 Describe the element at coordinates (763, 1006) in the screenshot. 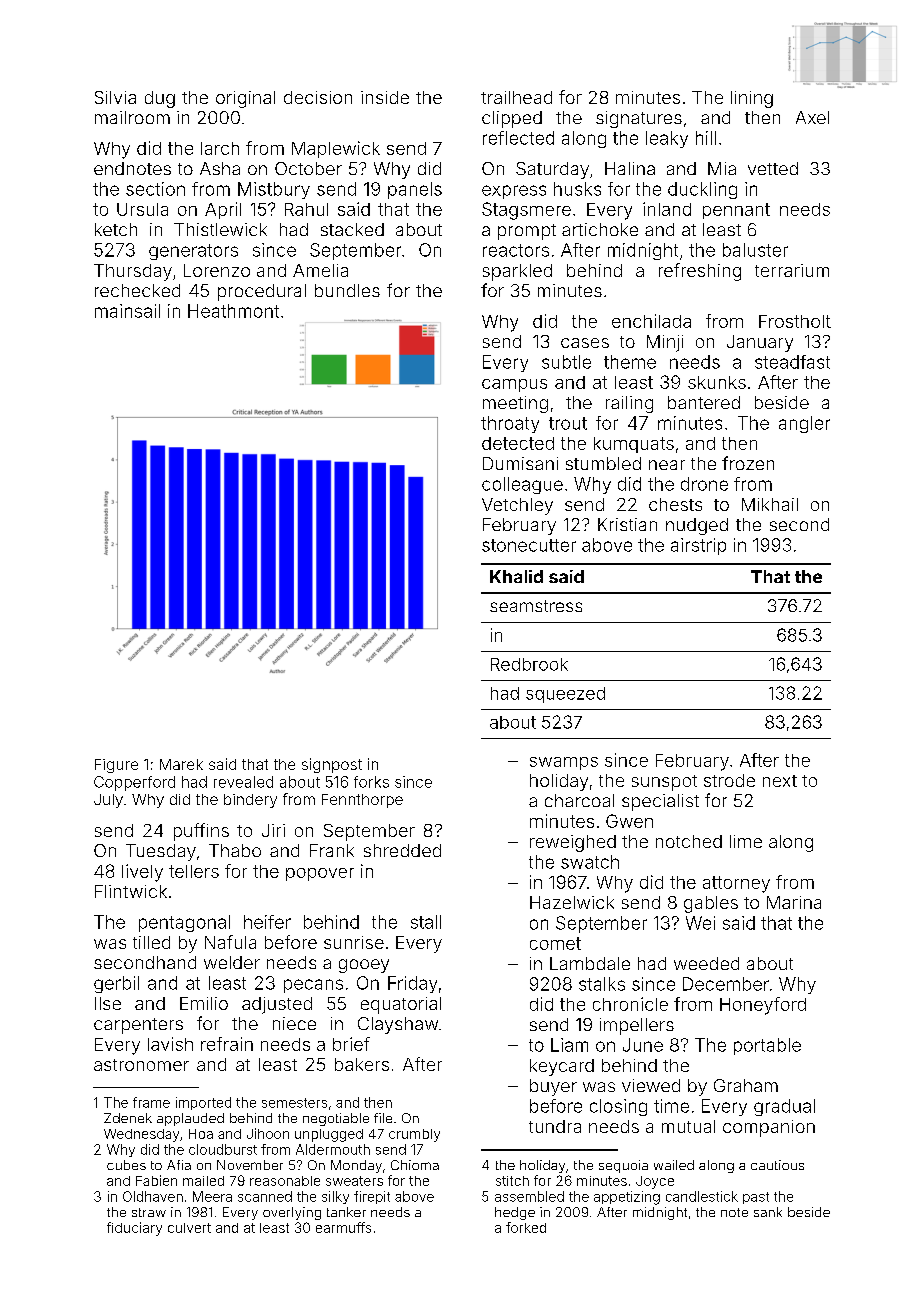

I see `Honeyford` at that location.
